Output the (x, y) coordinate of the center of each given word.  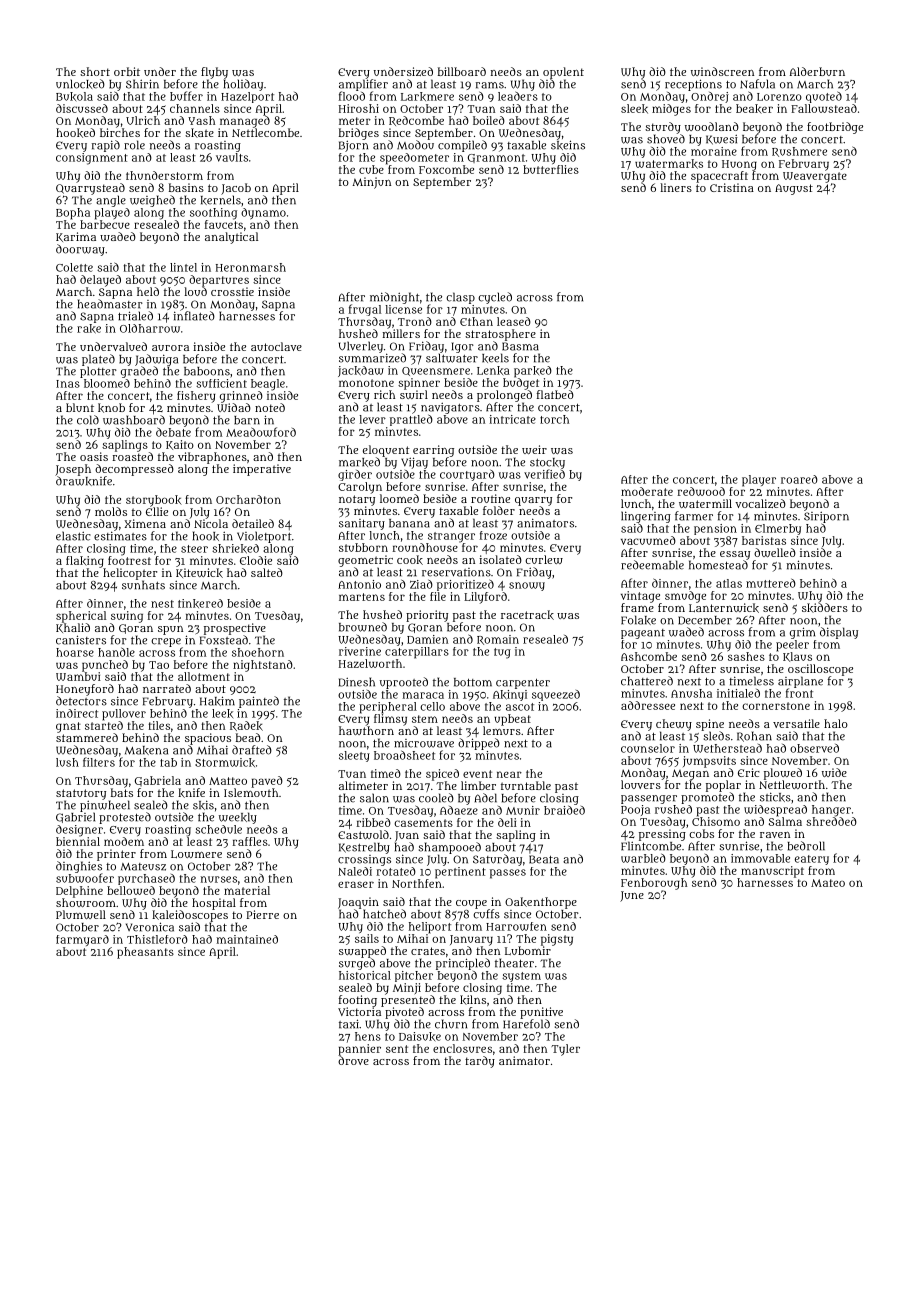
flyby (214, 73)
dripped (479, 744)
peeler (792, 646)
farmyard (82, 940)
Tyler (565, 1050)
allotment (204, 676)
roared (799, 479)
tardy (480, 1062)
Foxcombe (446, 169)
